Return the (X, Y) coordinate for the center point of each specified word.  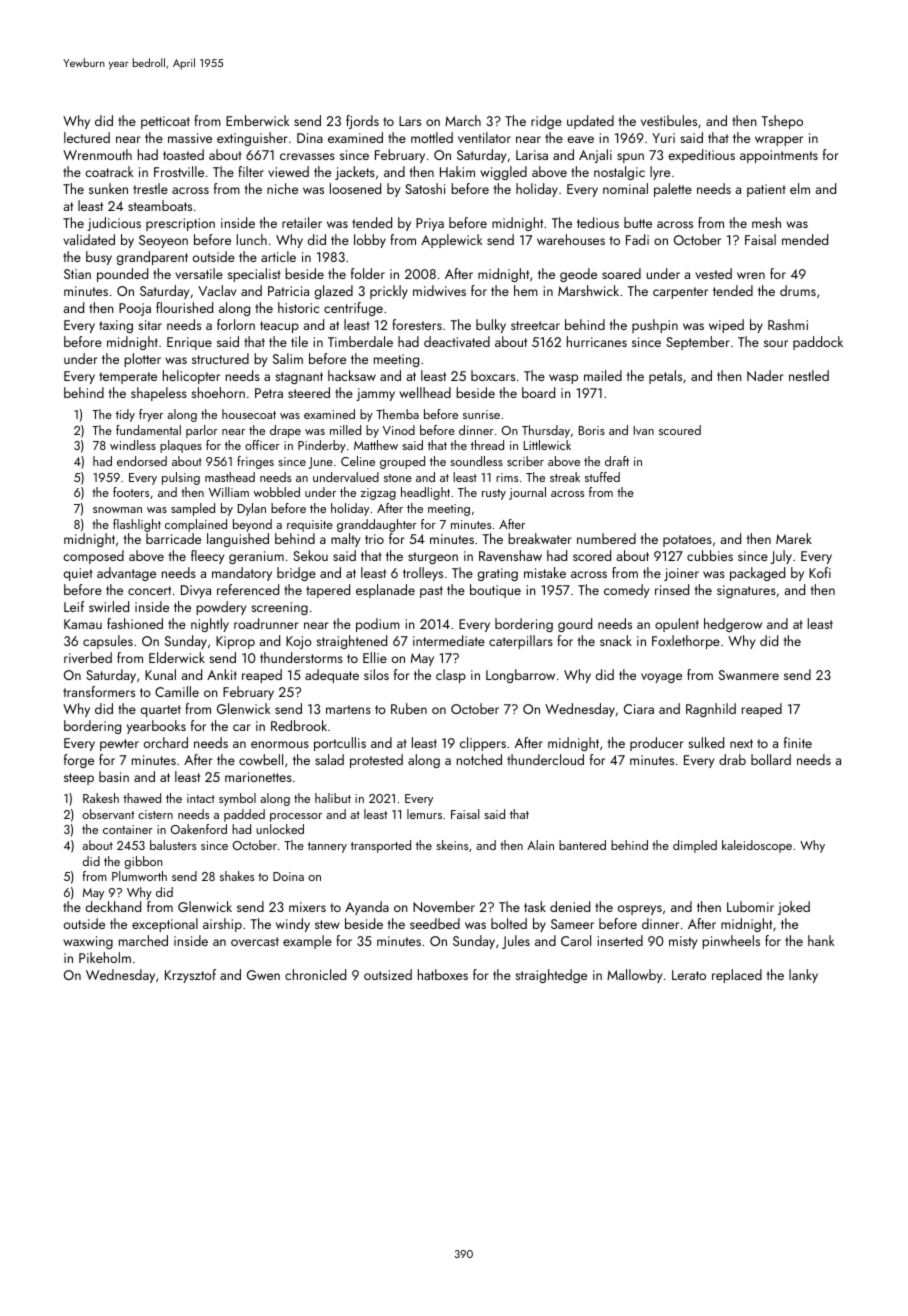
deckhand (113, 906)
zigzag (378, 494)
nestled (809, 375)
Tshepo (782, 122)
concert (149, 590)
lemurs (424, 814)
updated (590, 122)
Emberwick (257, 120)
